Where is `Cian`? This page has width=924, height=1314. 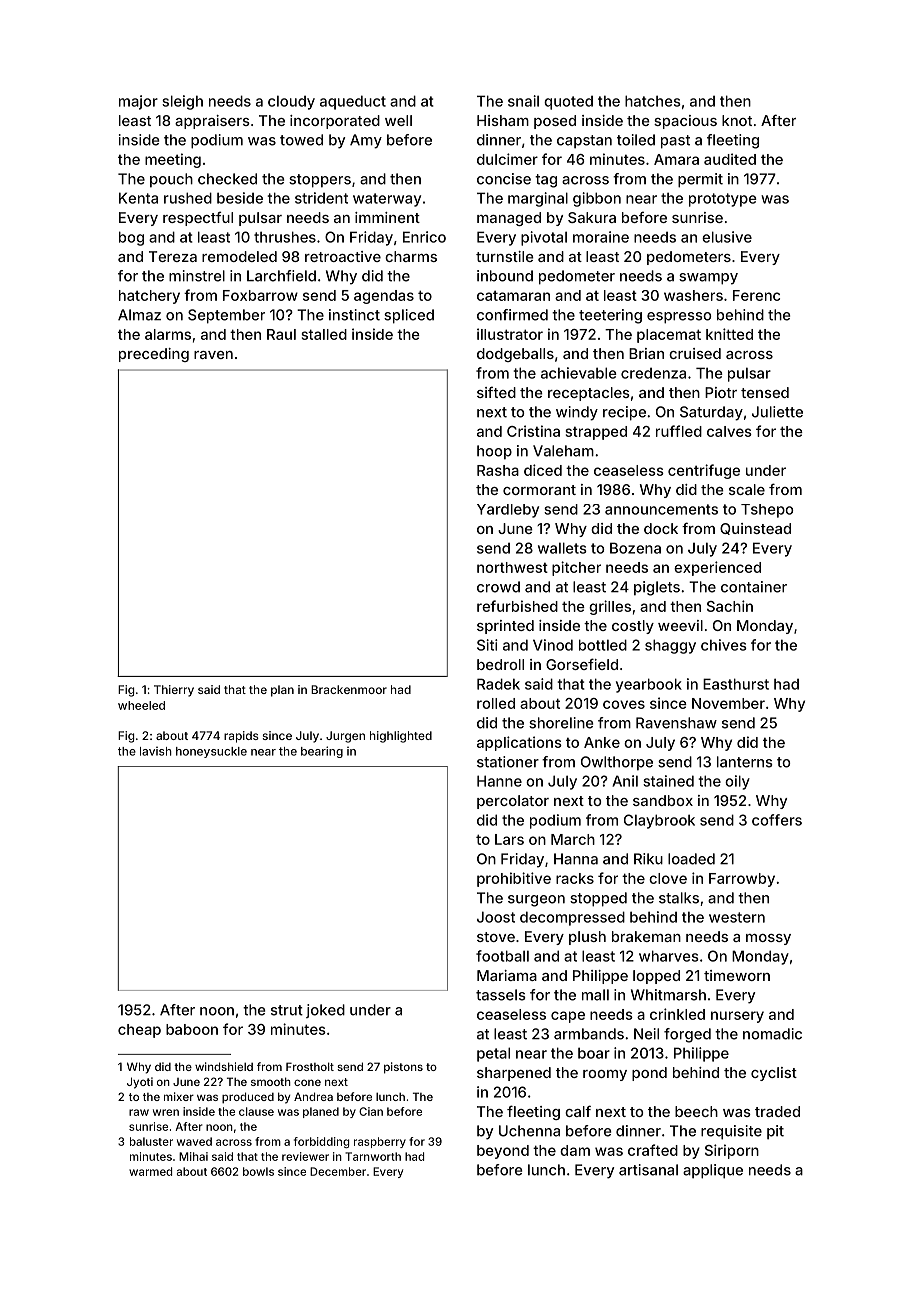 Cian is located at coordinates (371, 1111).
